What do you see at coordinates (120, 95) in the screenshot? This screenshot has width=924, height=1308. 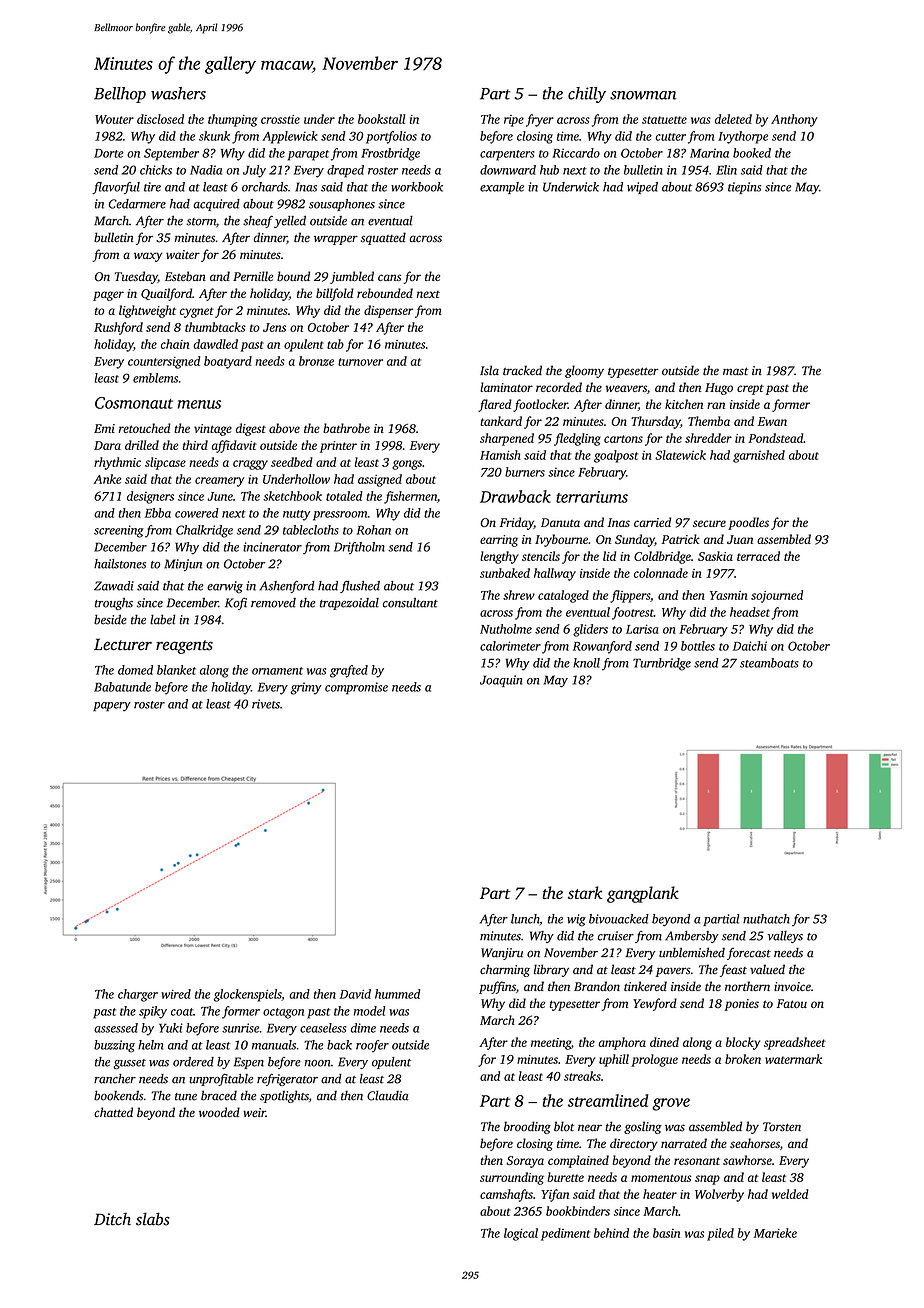 I see `Bellhop` at bounding box center [120, 95].
